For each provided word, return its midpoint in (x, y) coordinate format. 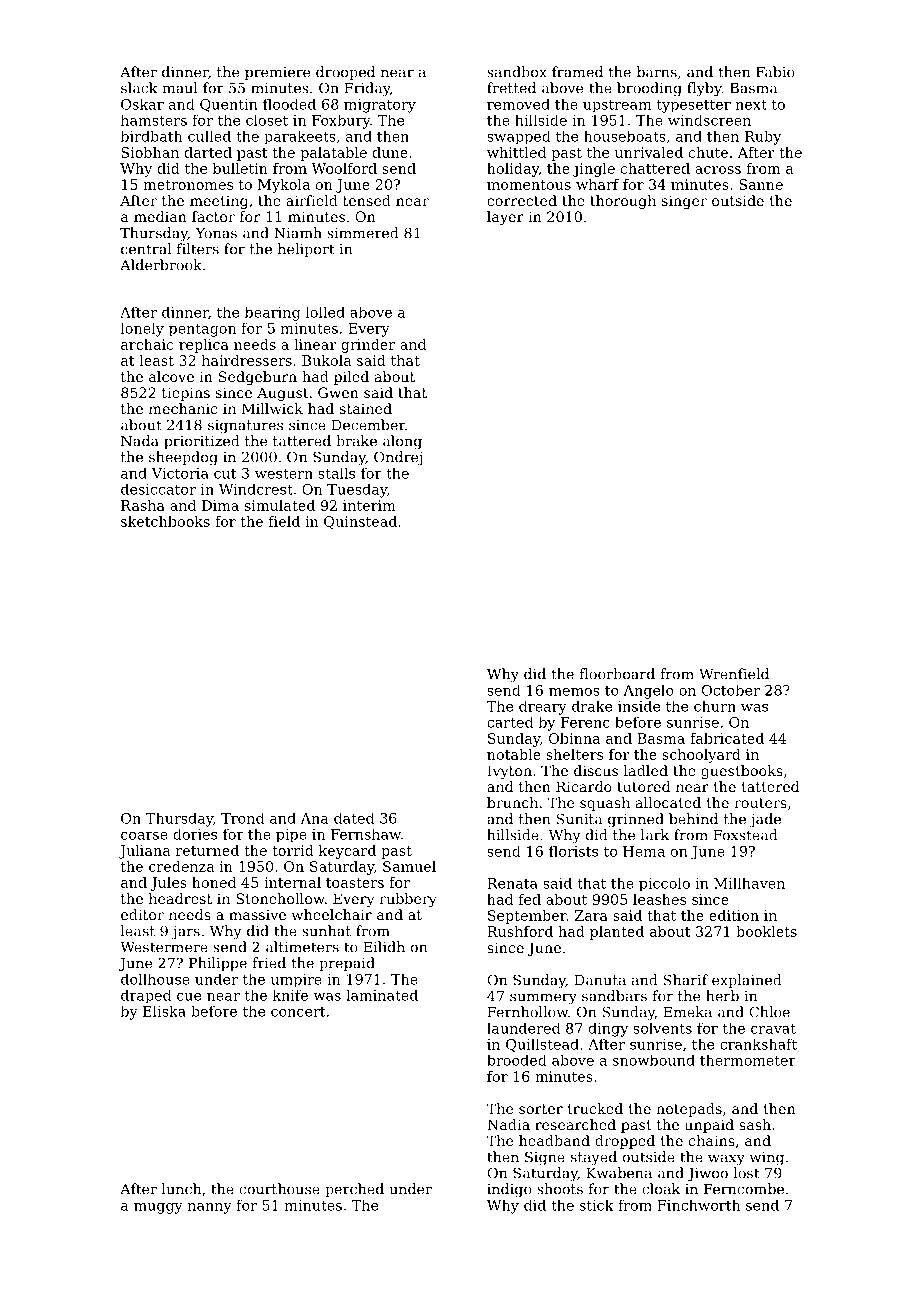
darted (208, 152)
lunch (181, 1189)
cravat (773, 1028)
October (731, 690)
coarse (144, 836)
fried (269, 963)
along (402, 442)
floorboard (617, 674)
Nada (140, 441)
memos (574, 692)
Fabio (775, 72)
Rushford (520, 931)
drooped (345, 73)
